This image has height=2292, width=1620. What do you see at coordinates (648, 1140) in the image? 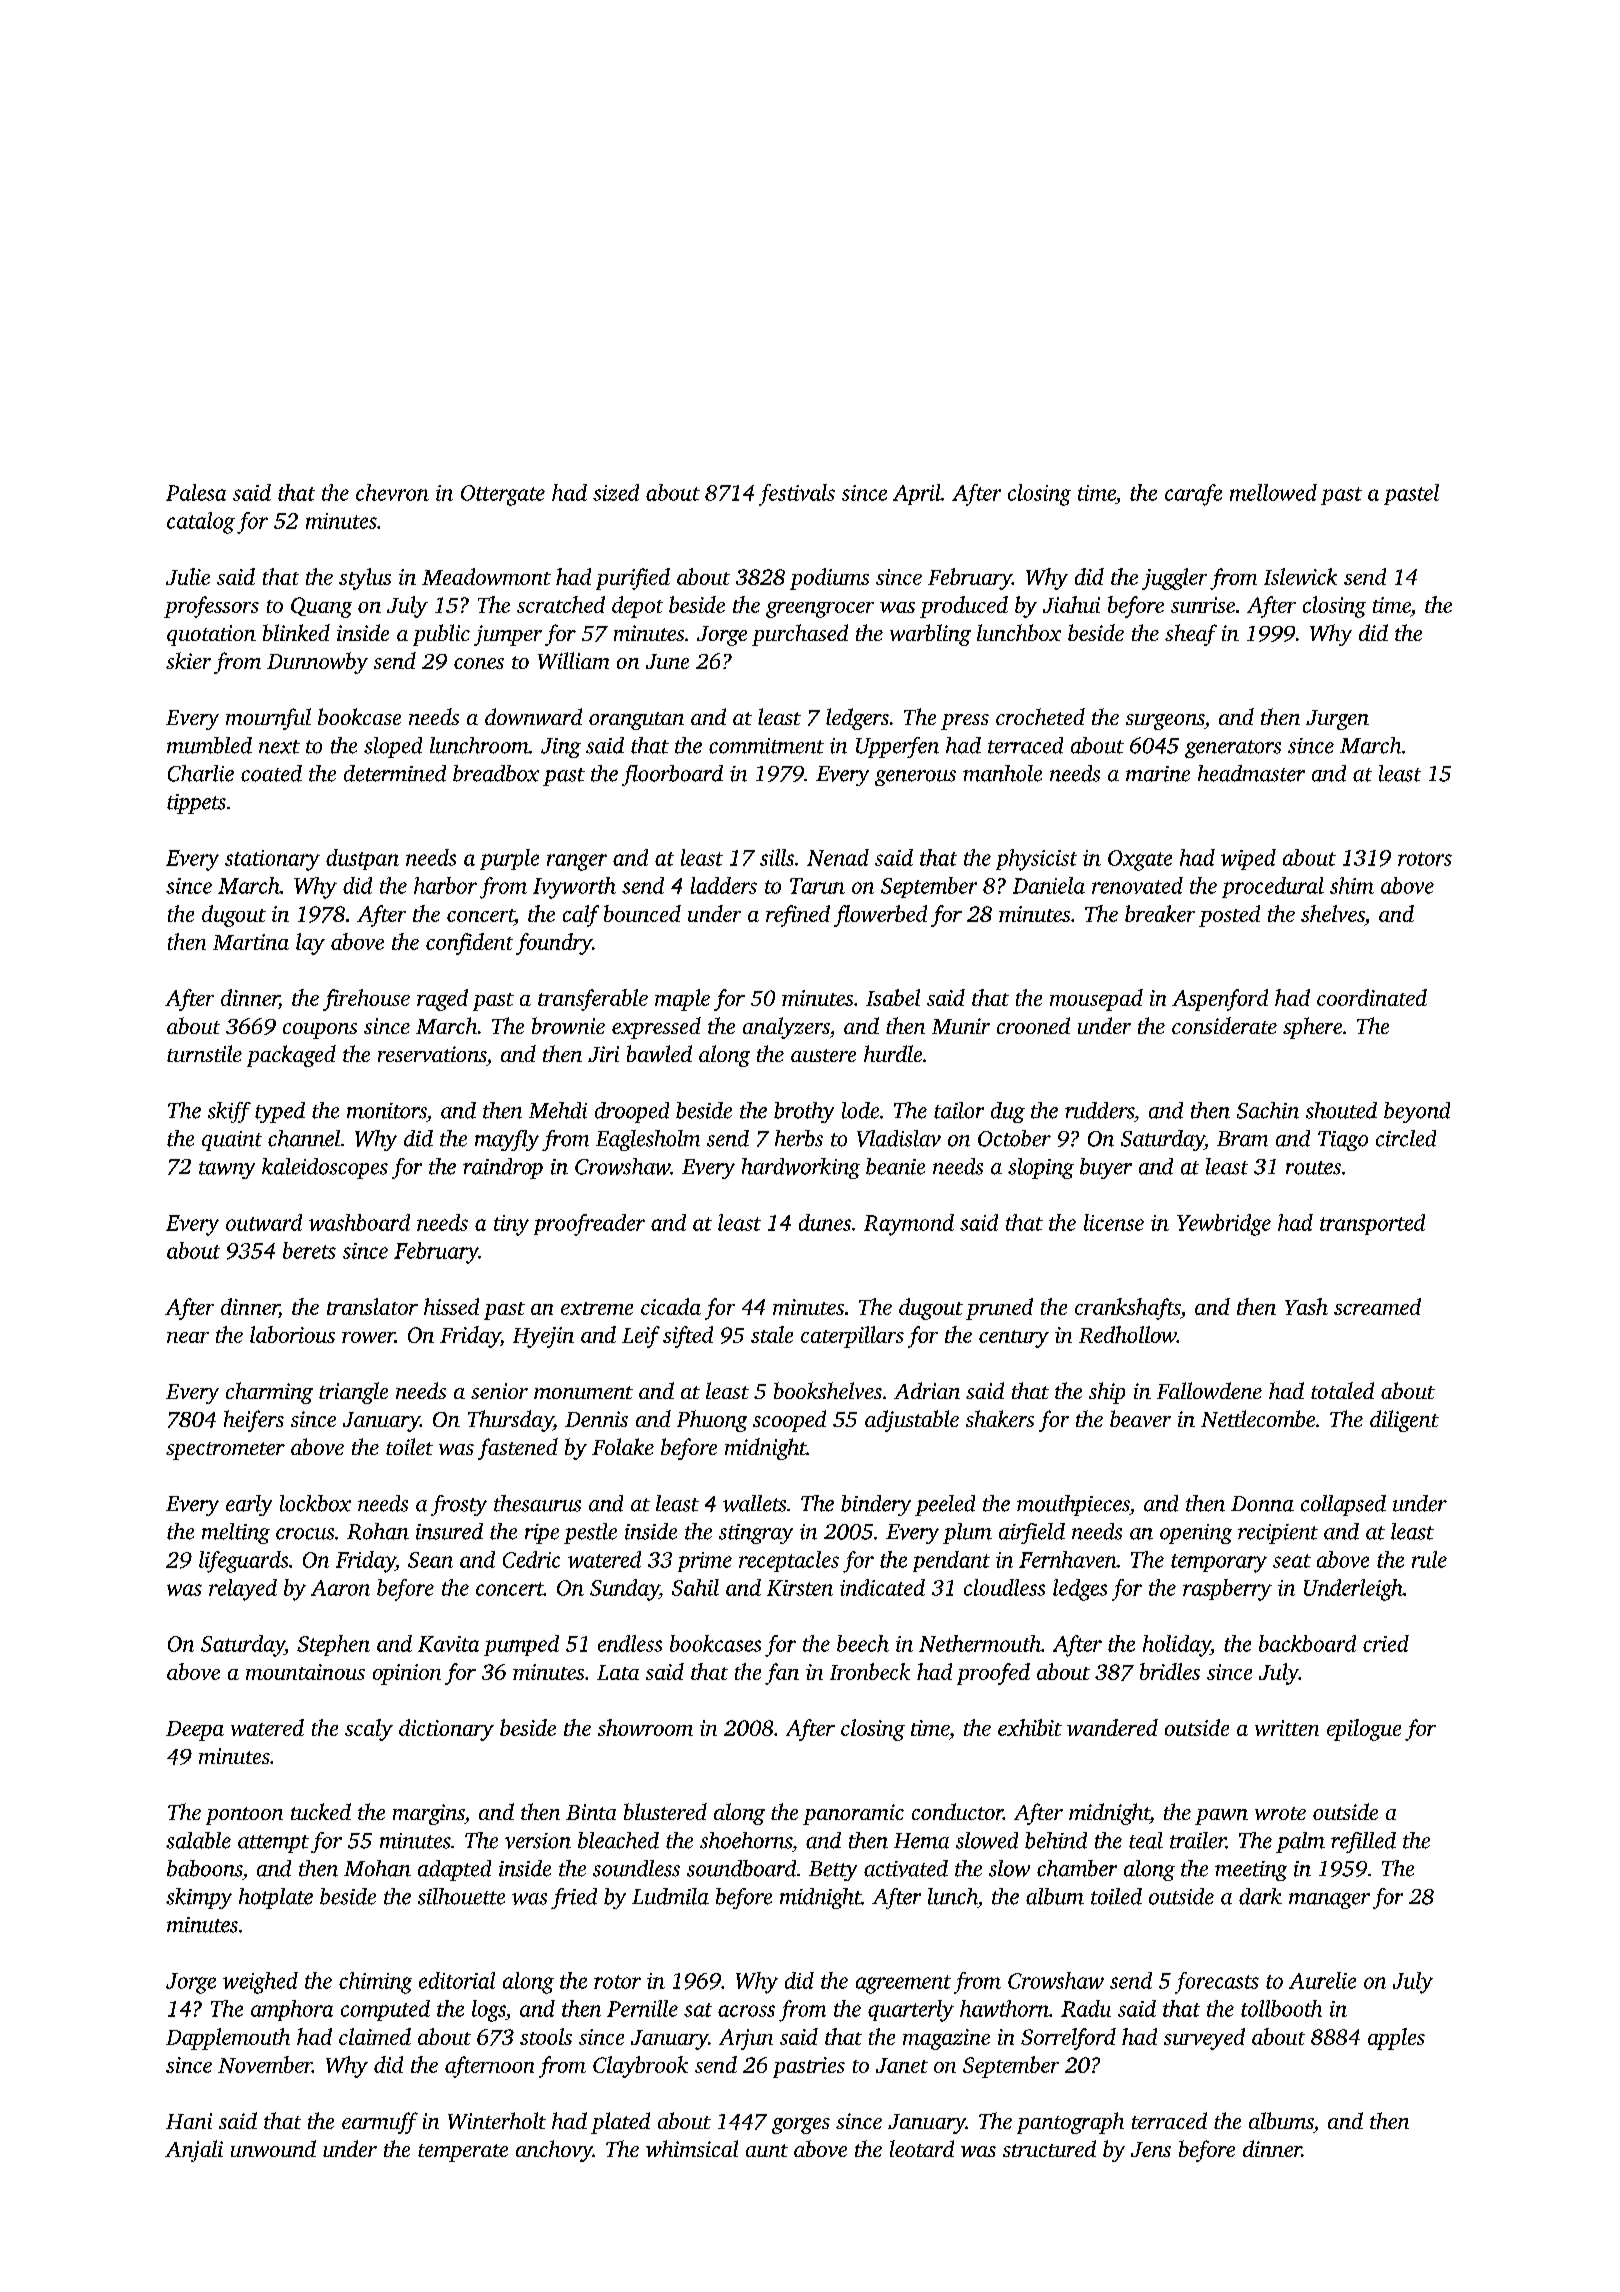
I see `Eaglesholm` at bounding box center [648, 1140].
